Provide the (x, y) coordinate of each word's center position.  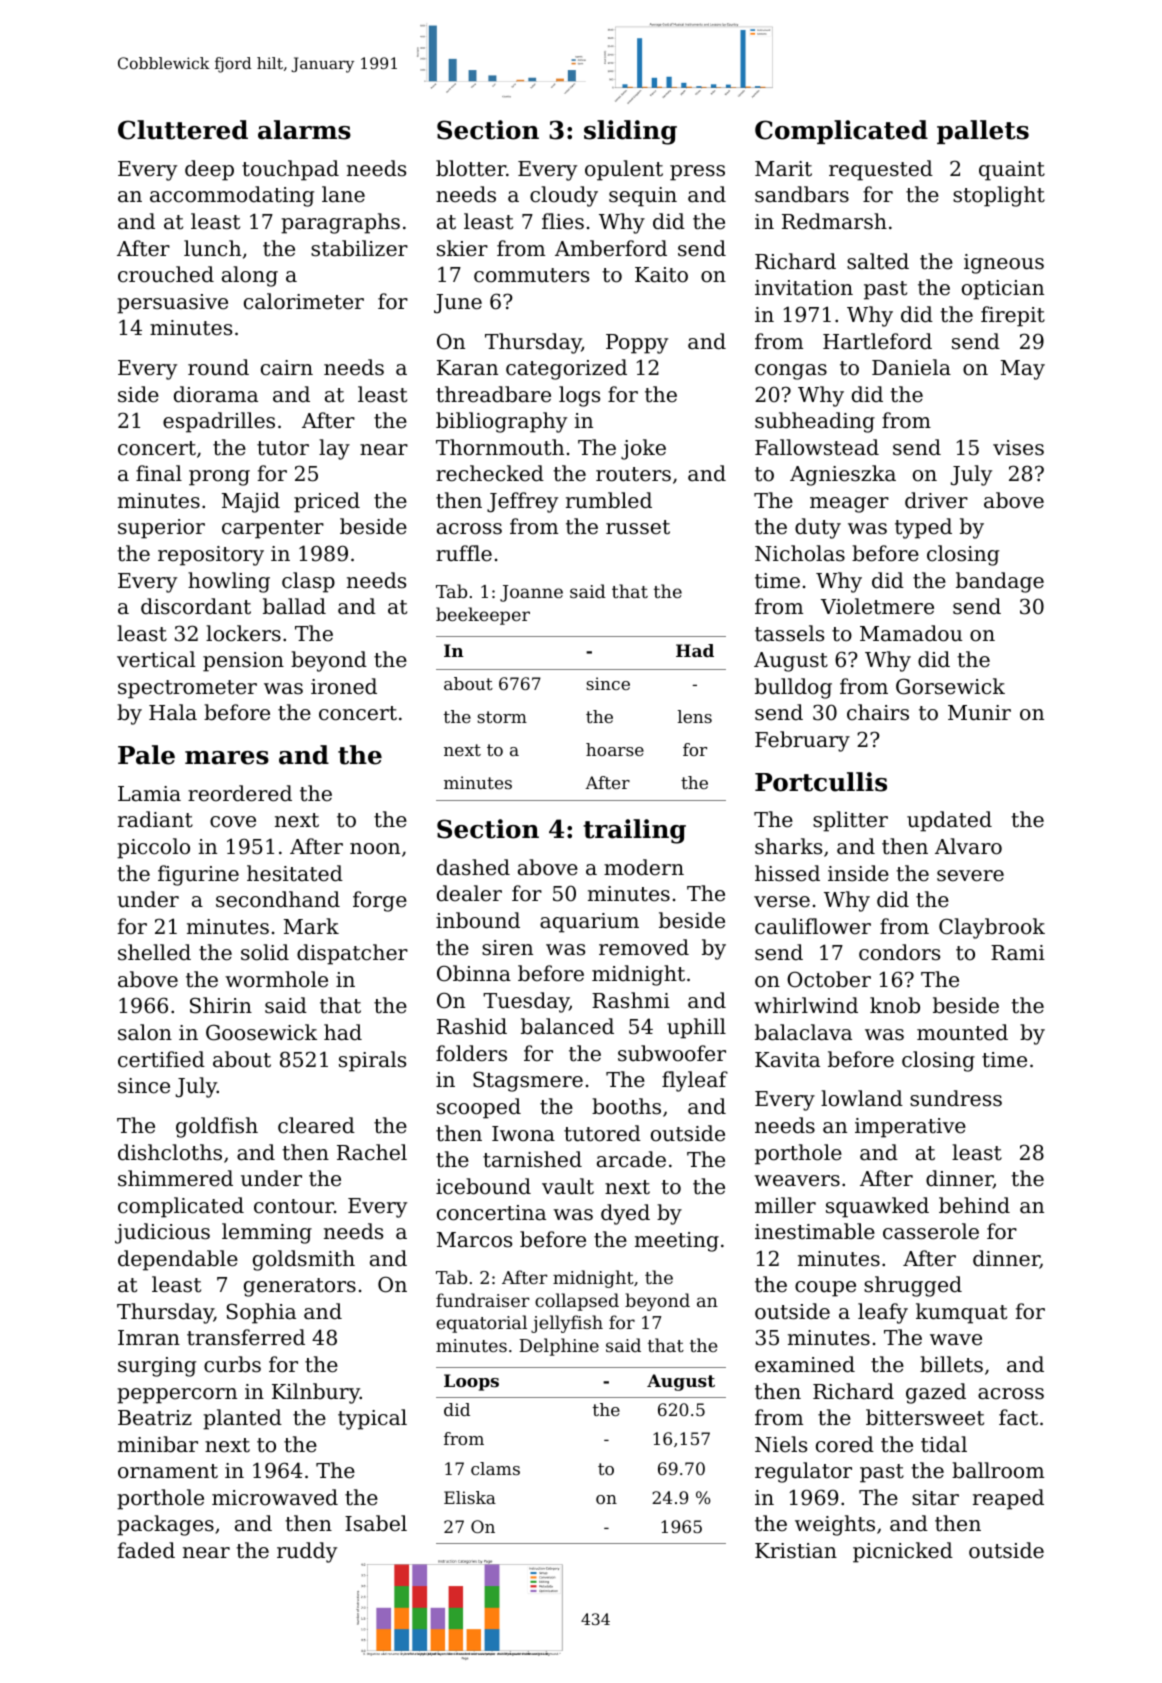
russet (638, 527)
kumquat (961, 1313)
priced (327, 502)
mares (227, 758)
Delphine (559, 1347)
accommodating (232, 196)
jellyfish (567, 1324)
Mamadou (911, 633)
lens (695, 716)
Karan (467, 368)
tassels (789, 633)
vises (1018, 448)
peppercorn (177, 1396)
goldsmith (304, 1260)
